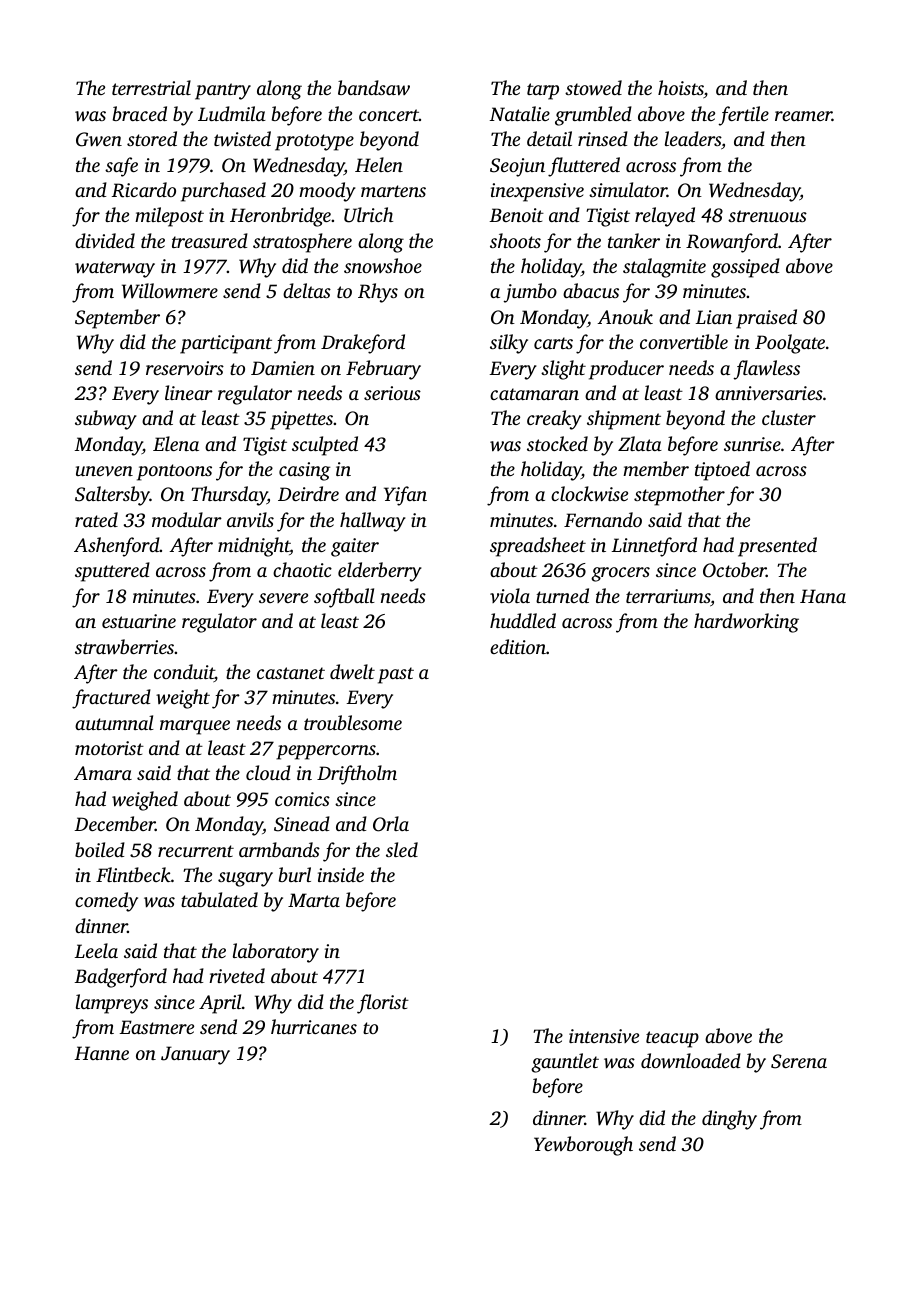  Describe the element at coordinates (746, 623) in the document. I see `hardworking` at that location.
